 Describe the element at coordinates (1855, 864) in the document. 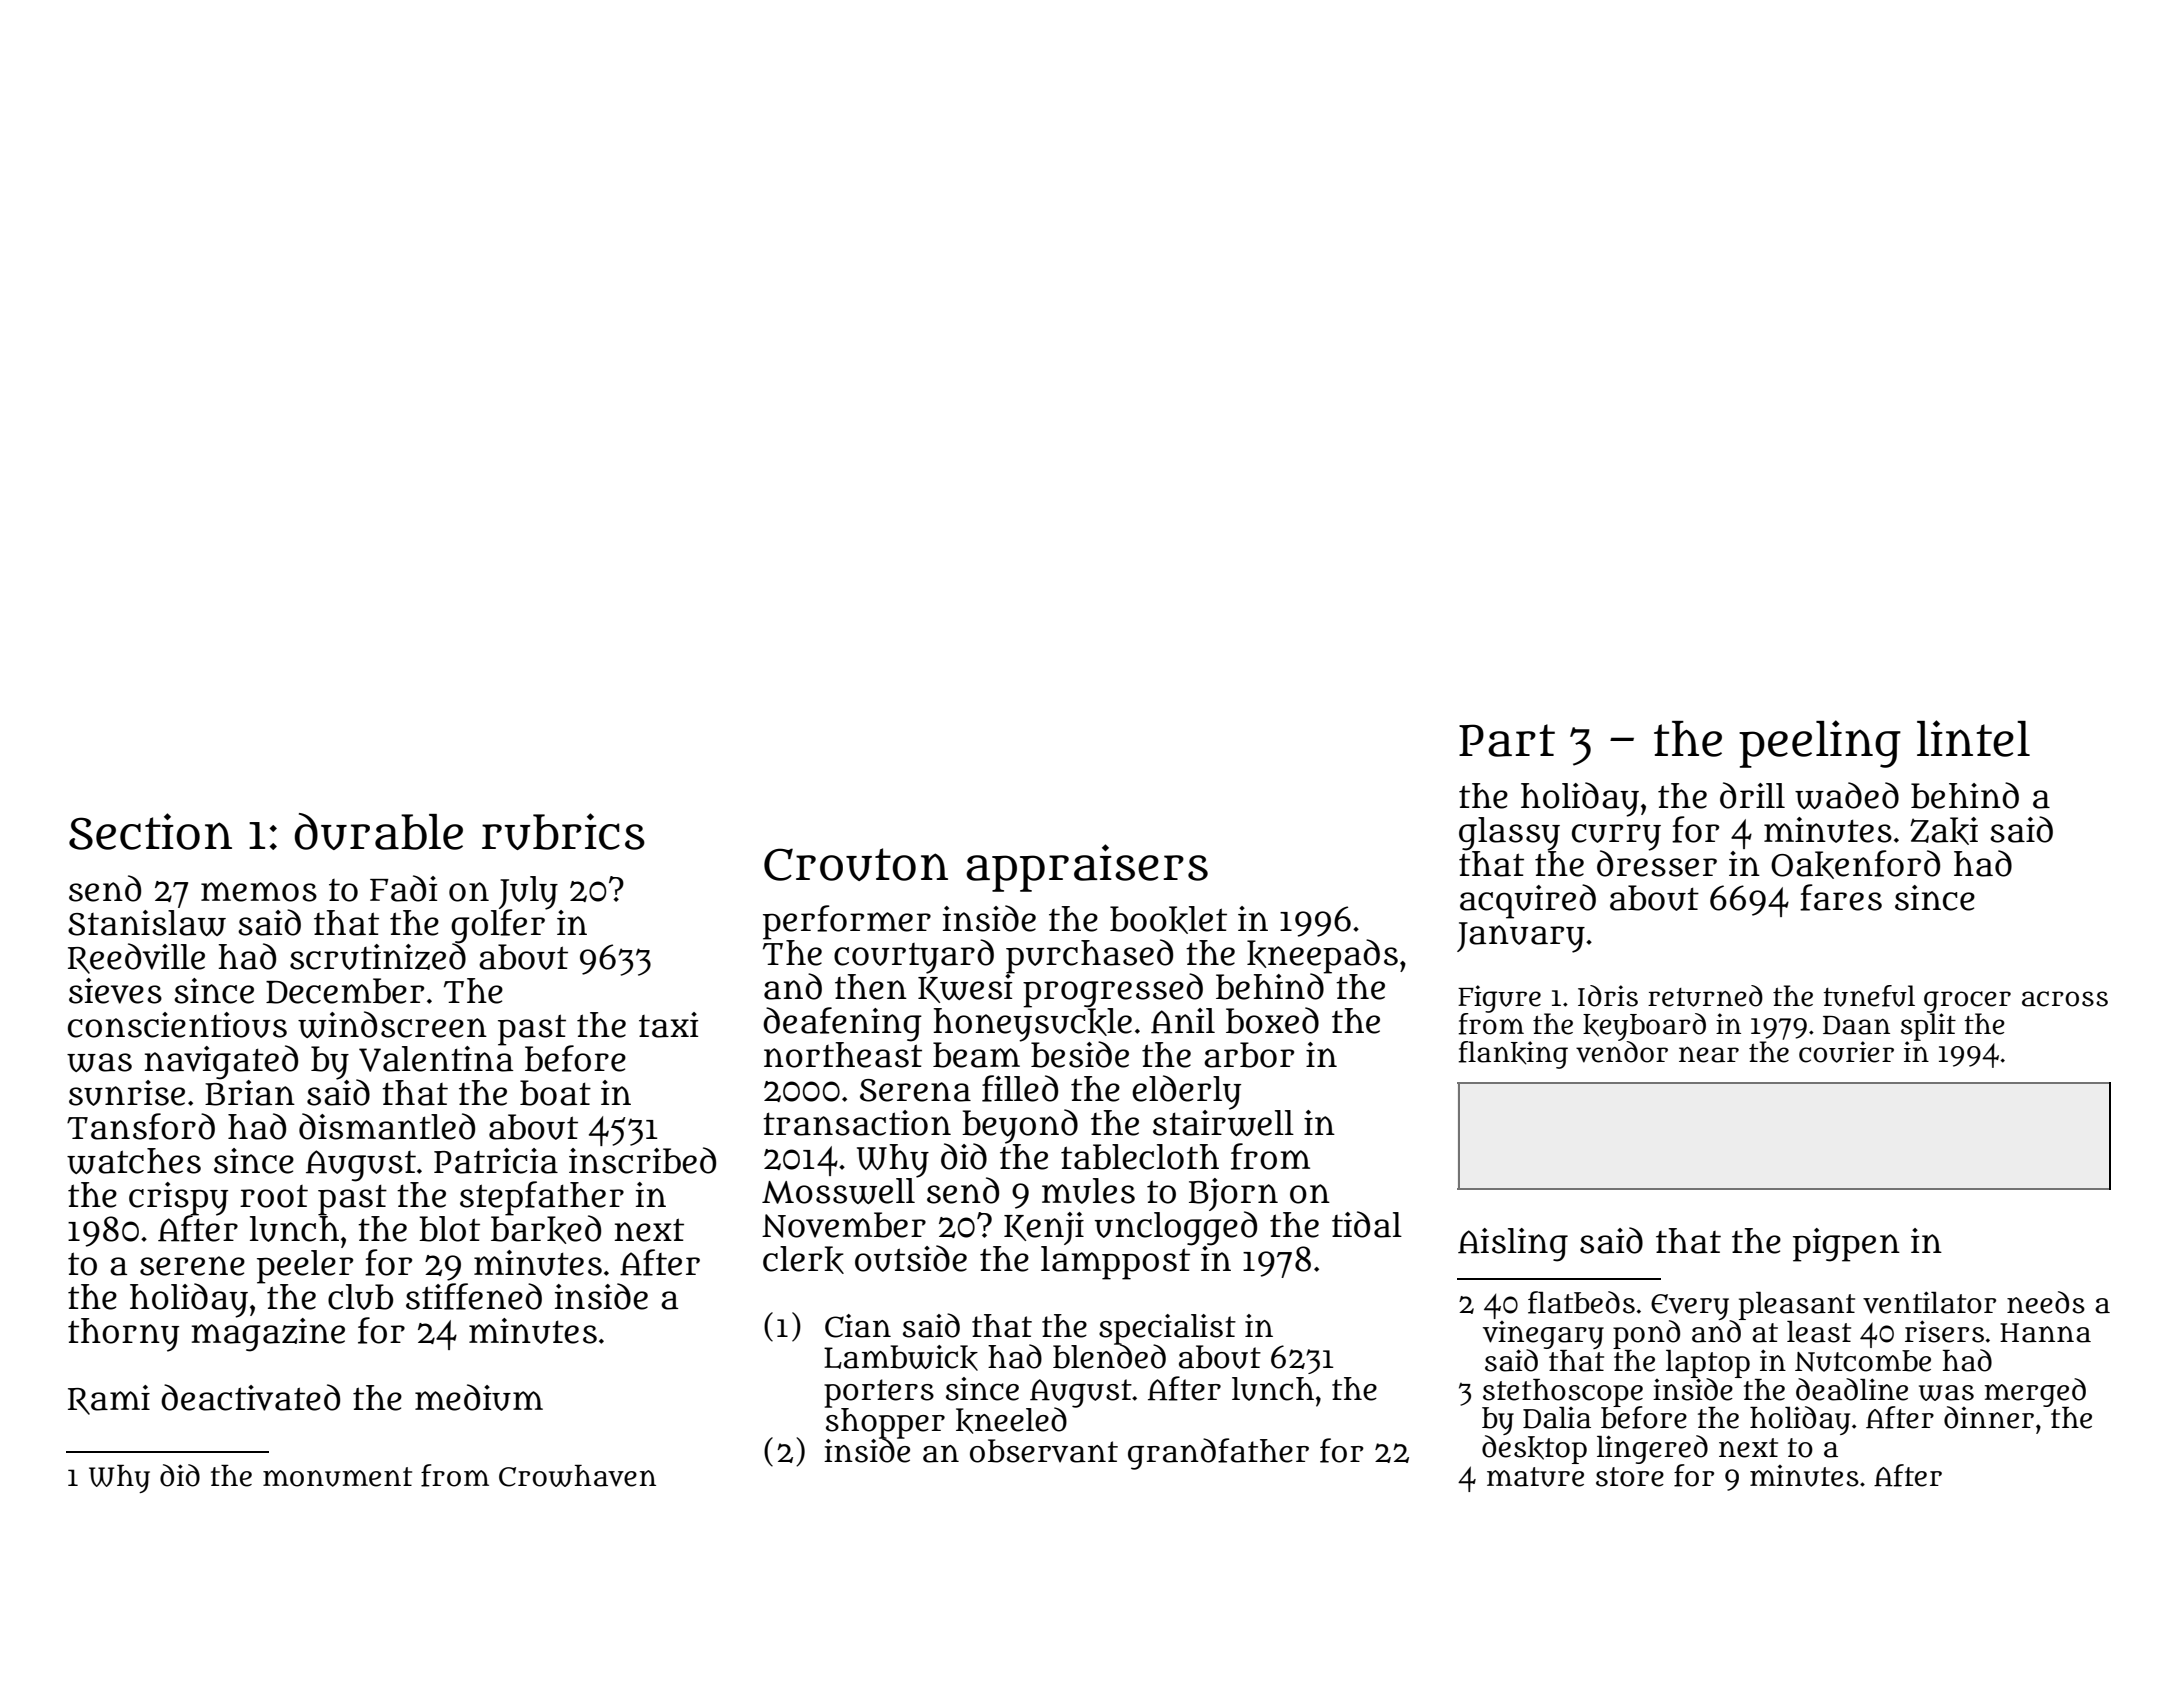

I see `Oakenford` at that location.
